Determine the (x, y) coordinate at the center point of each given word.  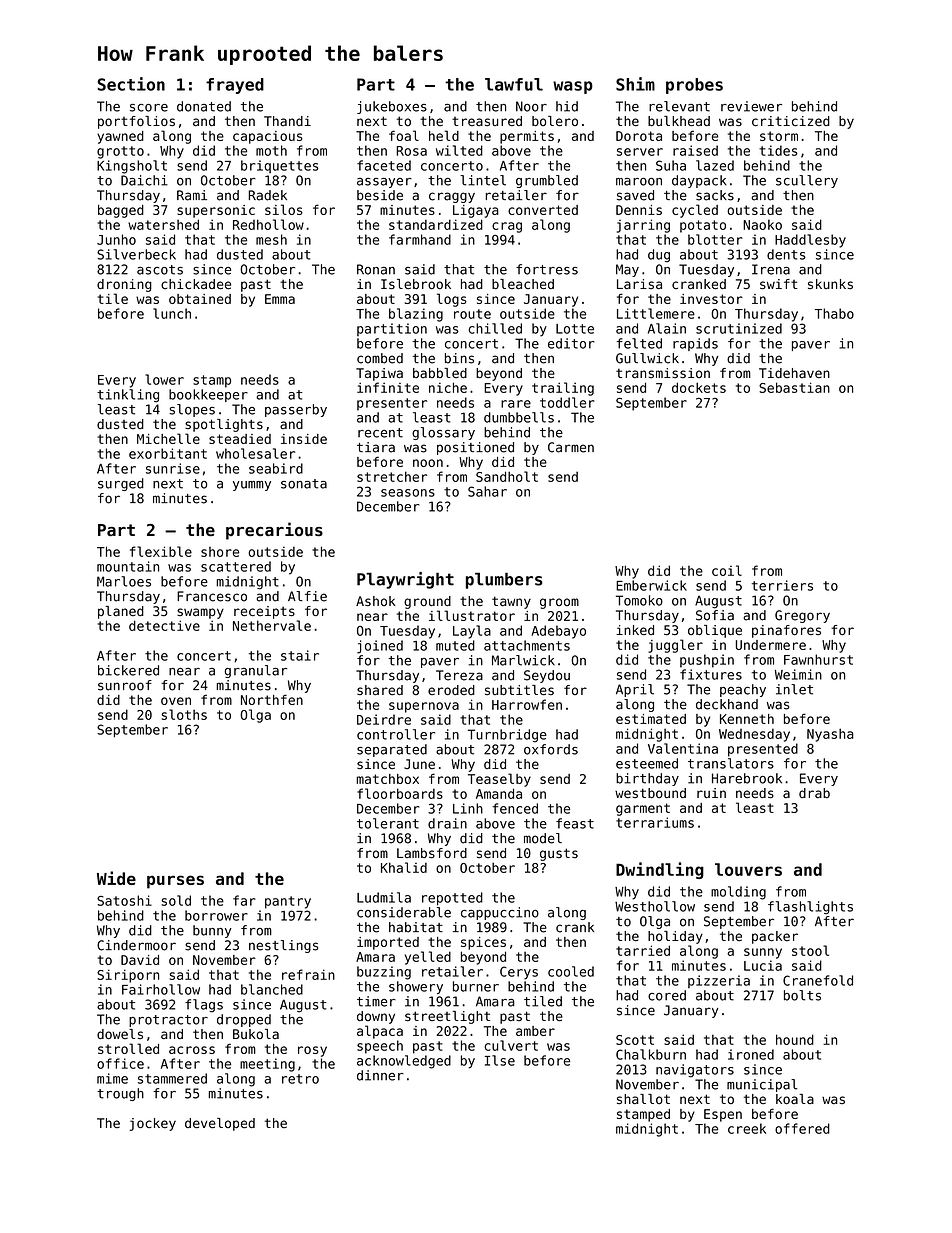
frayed (235, 86)
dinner (380, 1075)
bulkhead (679, 121)
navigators (695, 1071)
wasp (573, 87)
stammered (172, 1078)
